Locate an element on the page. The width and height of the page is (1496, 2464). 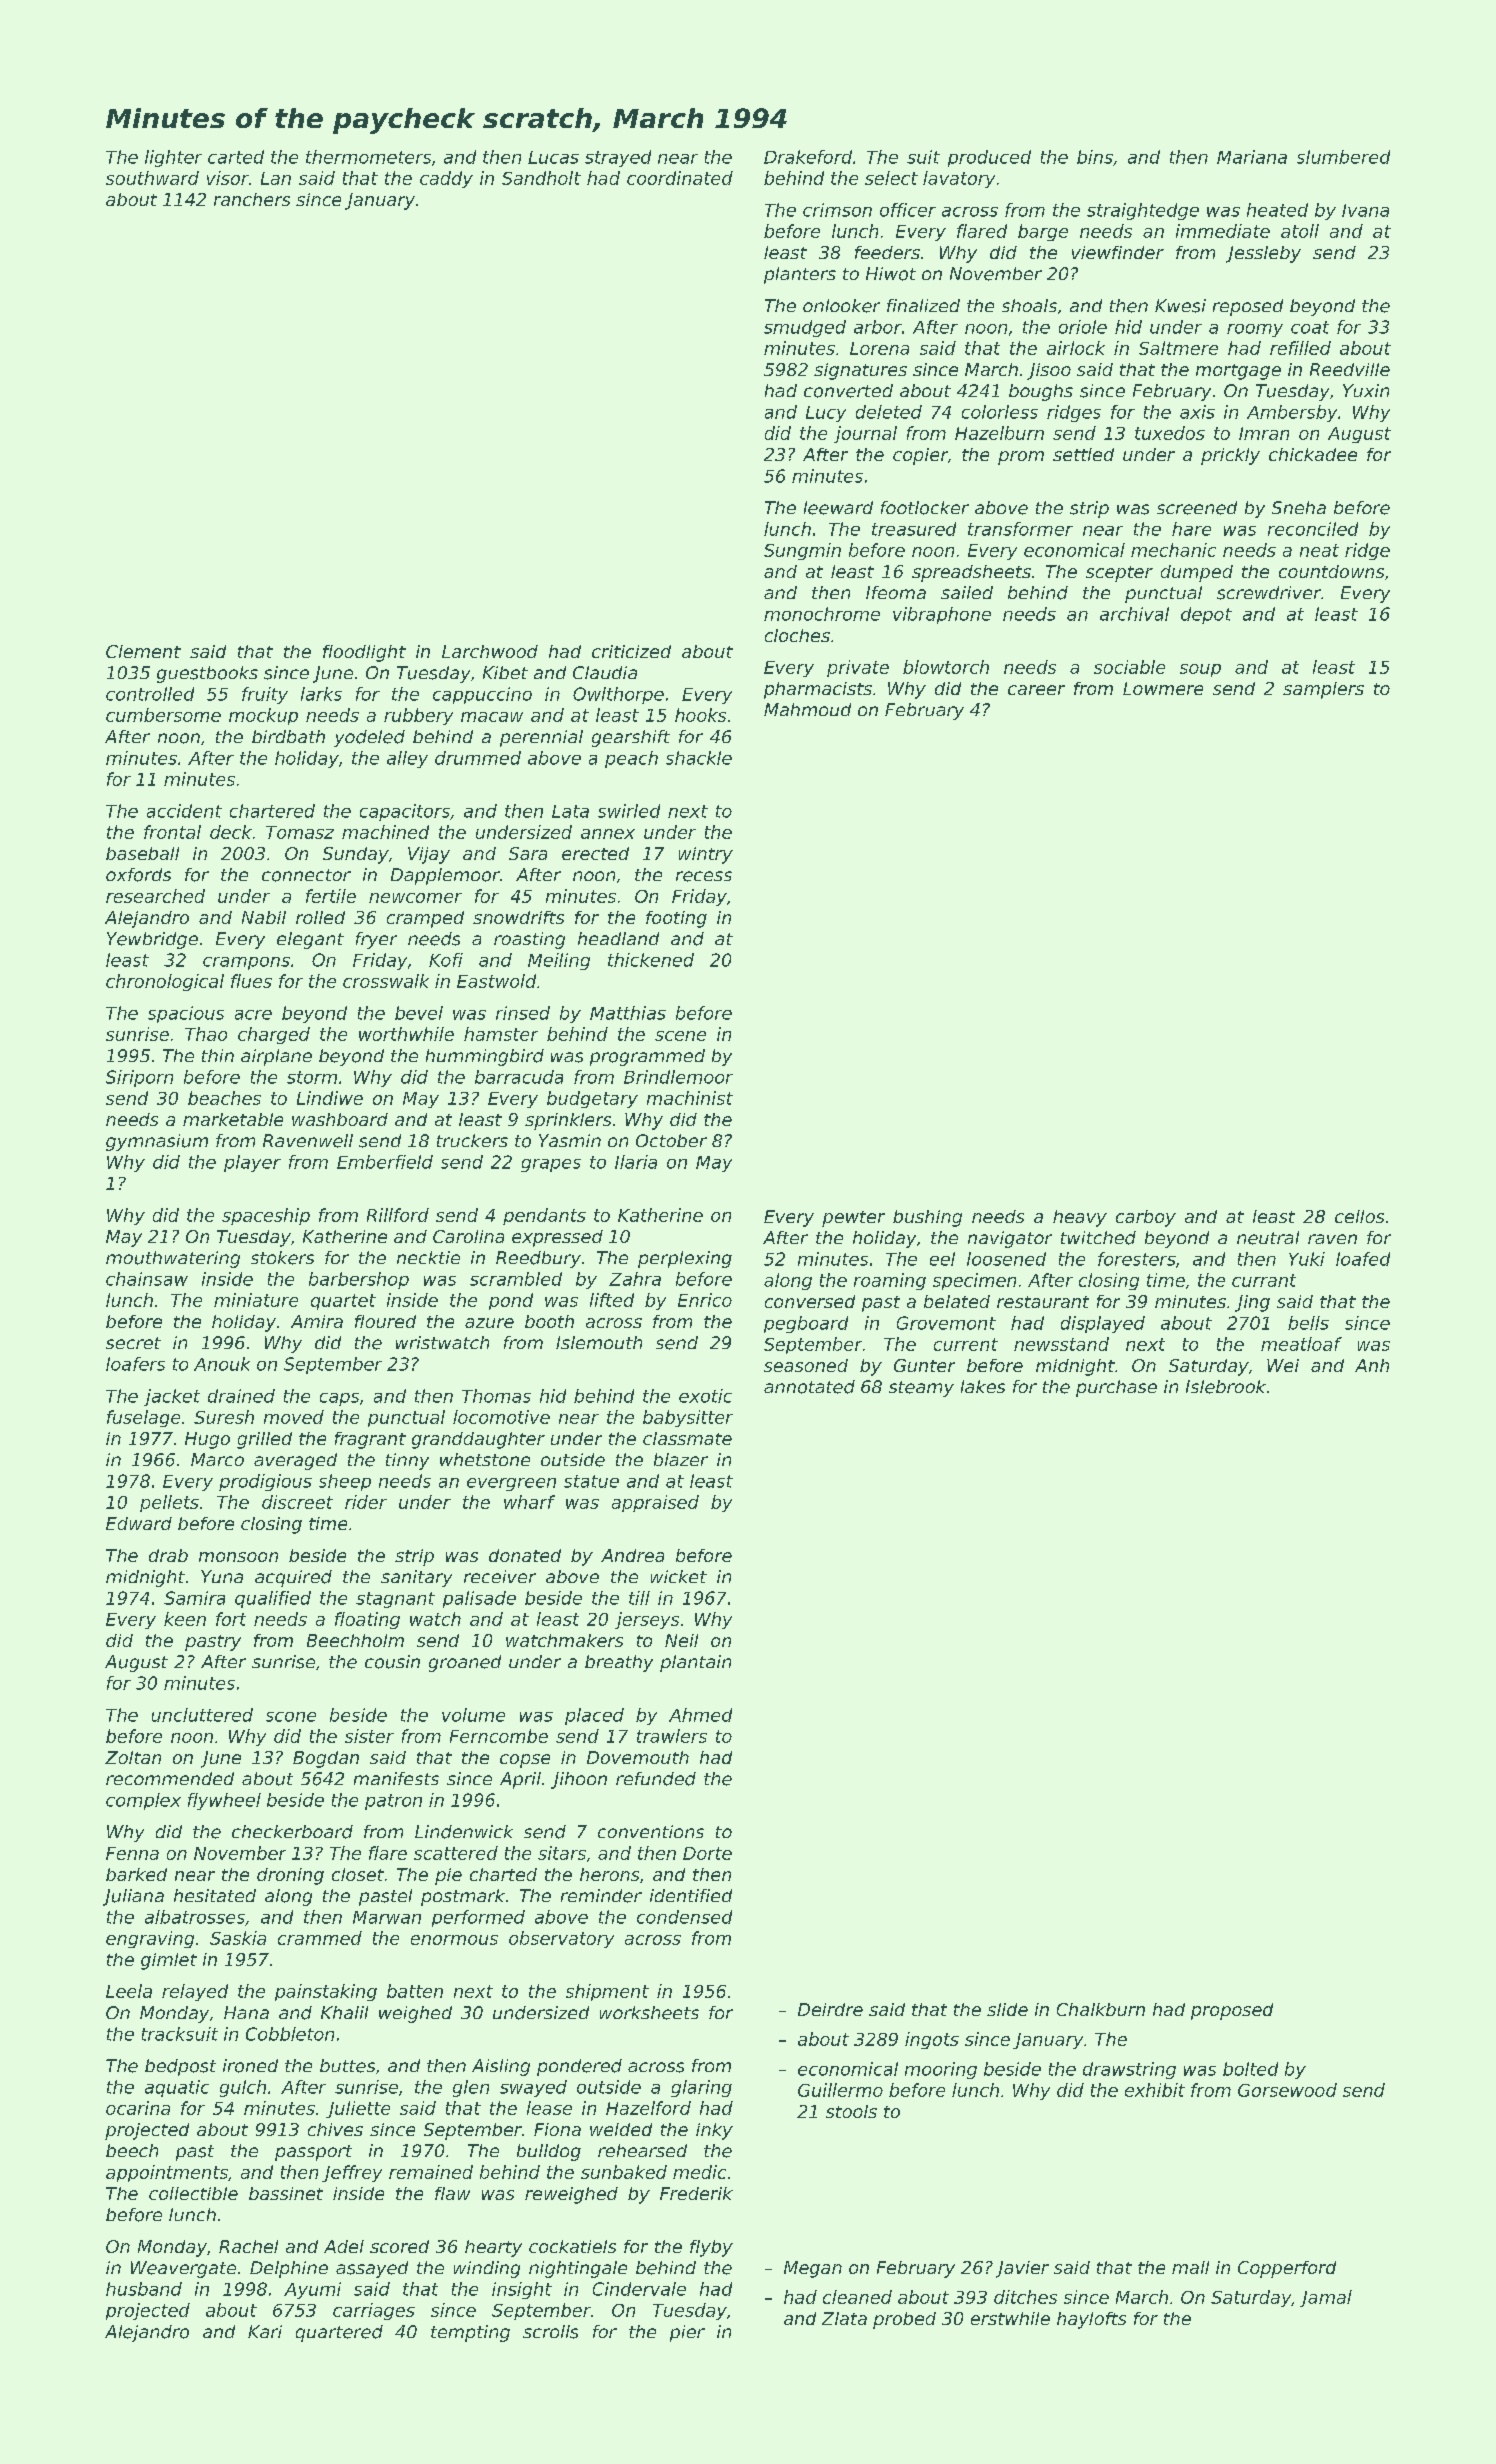
Mariana is located at coordinates (1252, 157).
